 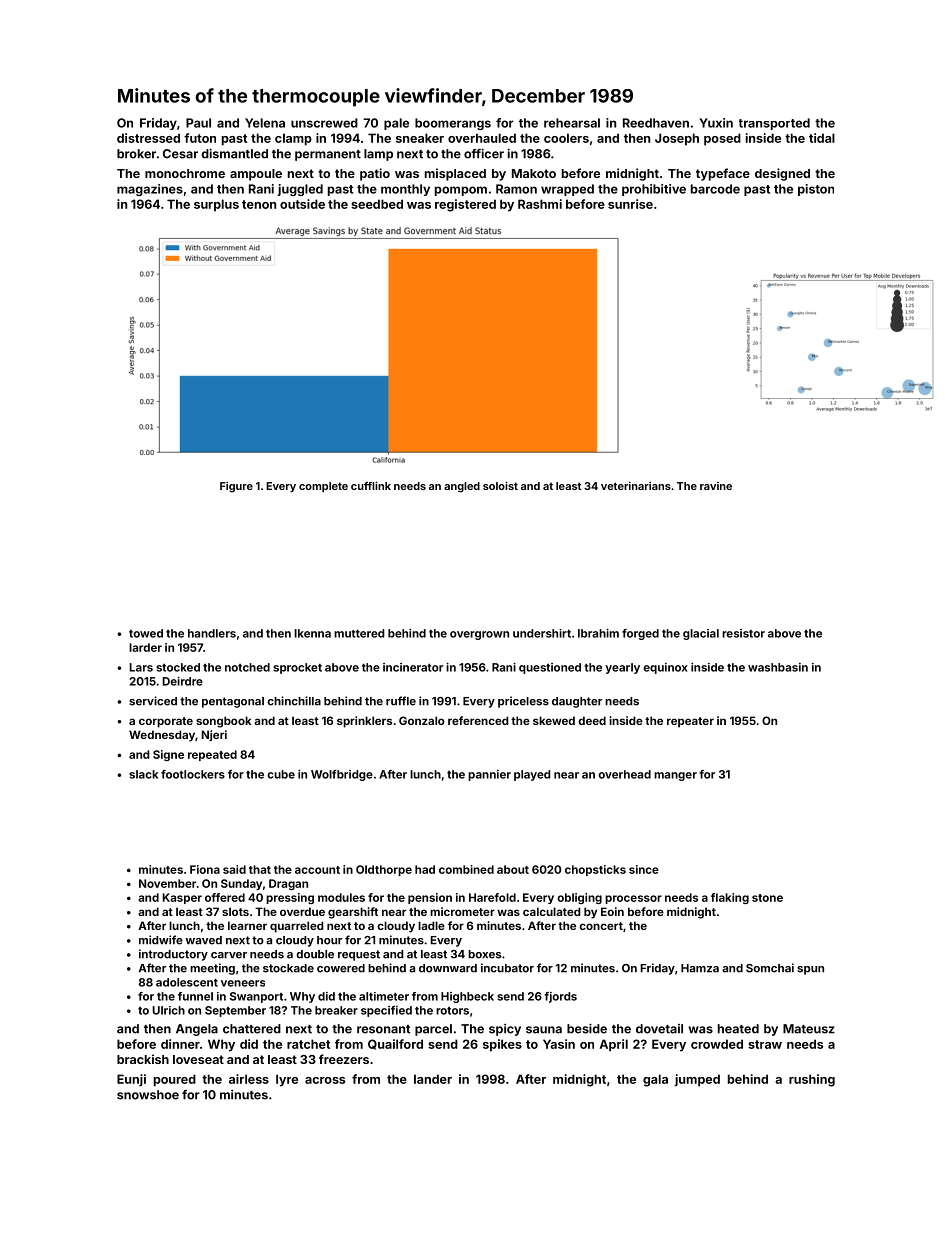 I want to click on glacial, so click(x=701, y=634).
